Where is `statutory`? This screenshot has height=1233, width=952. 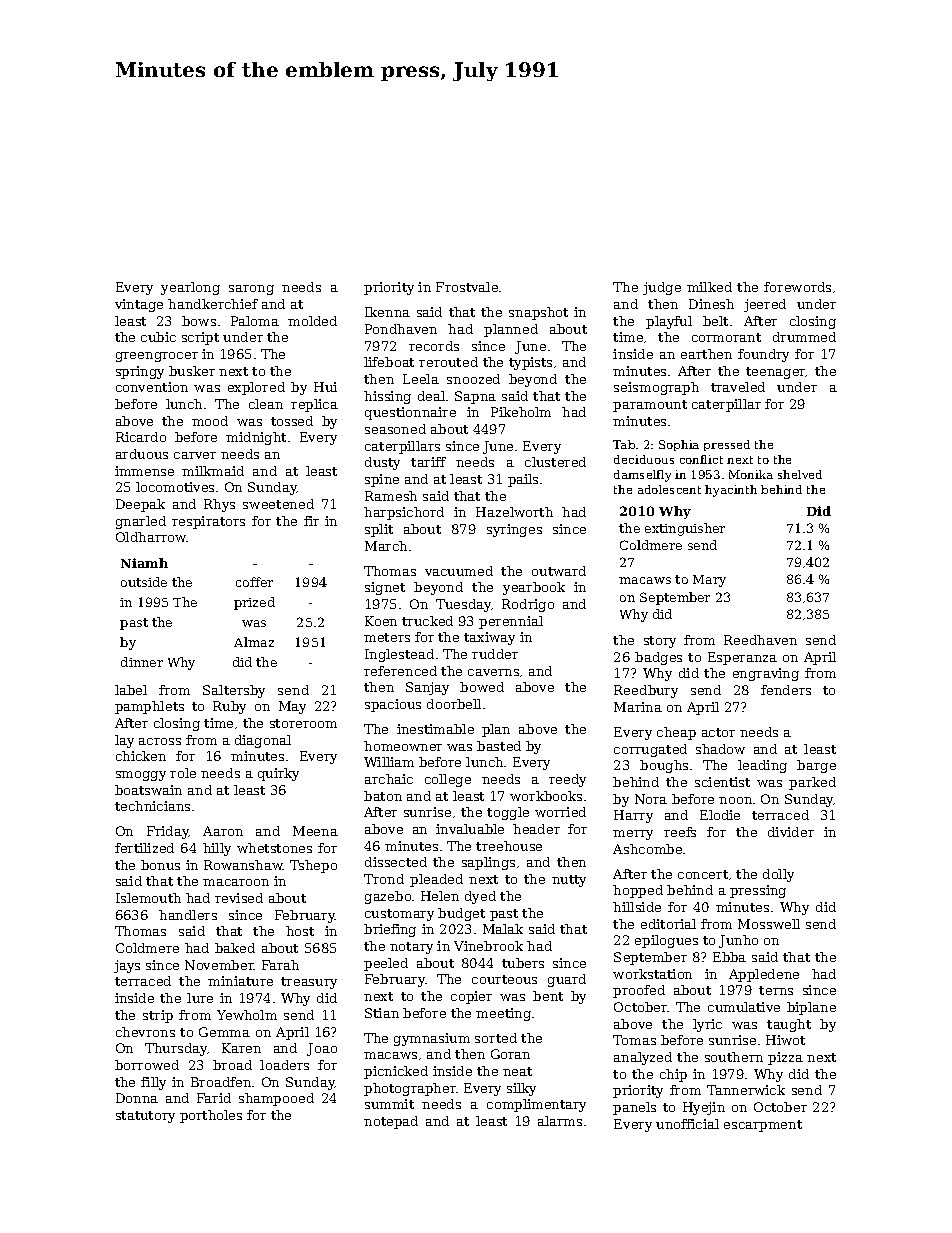
statutory is located at coordinates (145, 1117).
